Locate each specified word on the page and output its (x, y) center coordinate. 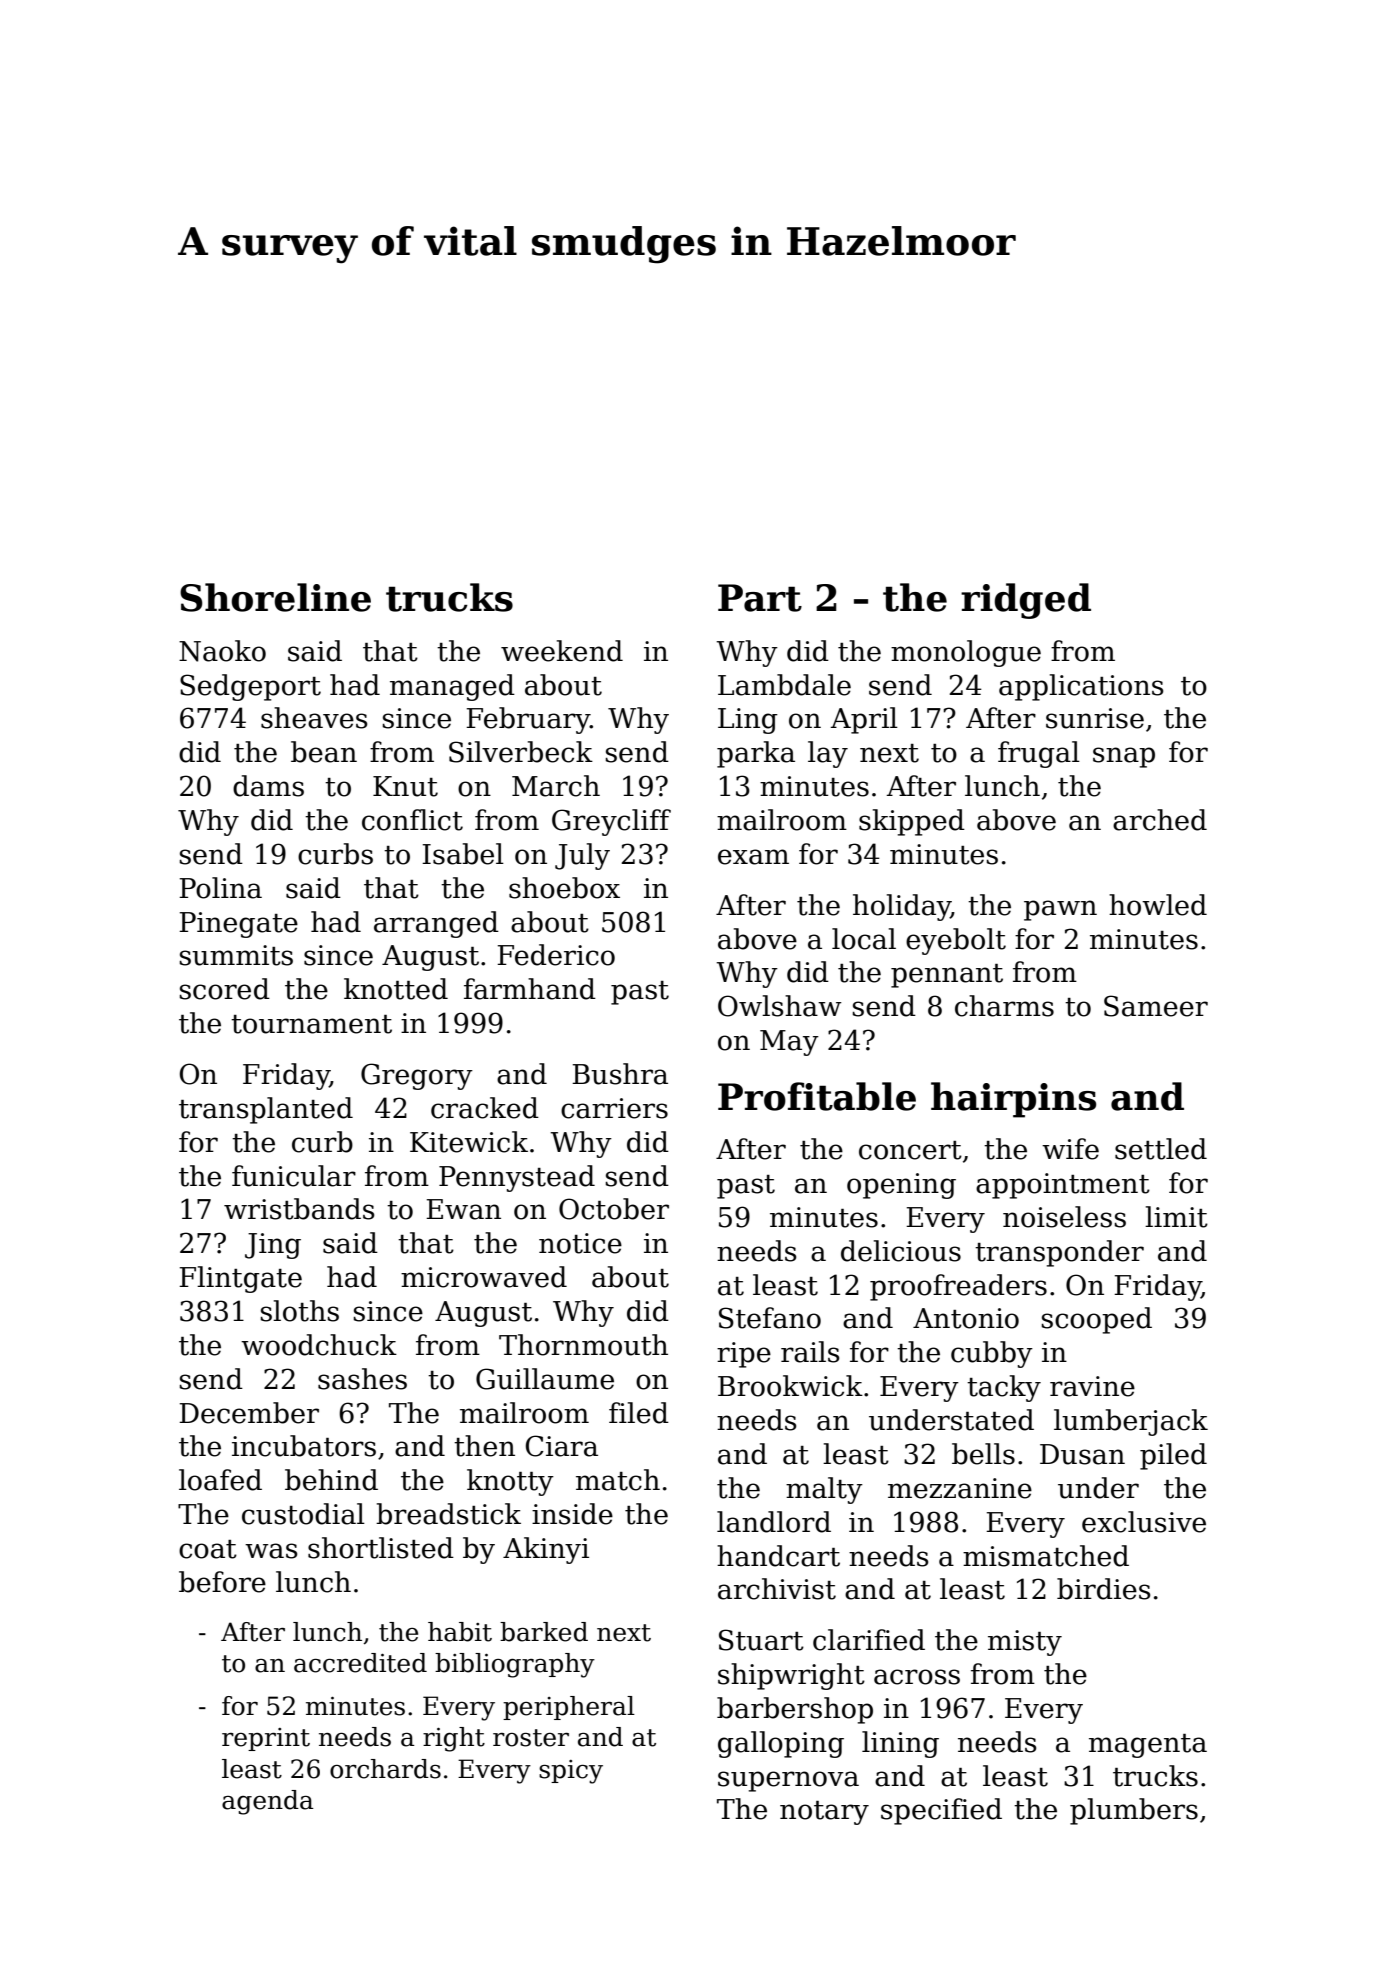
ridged (1026, 601)
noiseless (1064, 1217)
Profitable (817, 1096)
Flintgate (240, 1279)
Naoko (222, 651)
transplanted (266, 1110)
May (789, 1043)
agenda (268, 1802)
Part (760, 598)
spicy (571, 1772)
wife (1070, 1149)
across (917, 1677)
